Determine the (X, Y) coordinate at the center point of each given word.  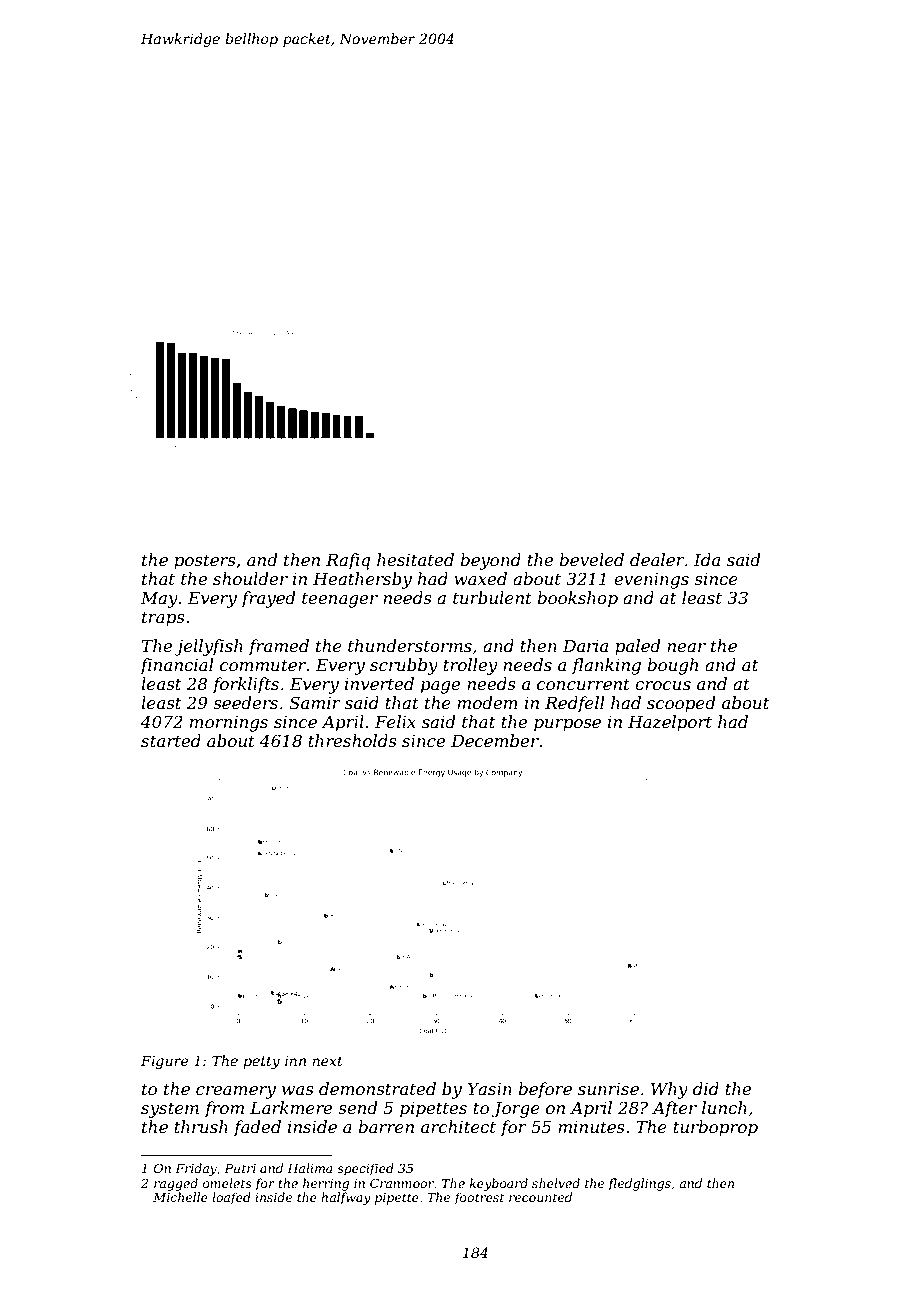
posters (205, 562)
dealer (657, 559)
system (170, 1110)
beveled (591, 559)
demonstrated (377, 1088)
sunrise (608, 1089)
